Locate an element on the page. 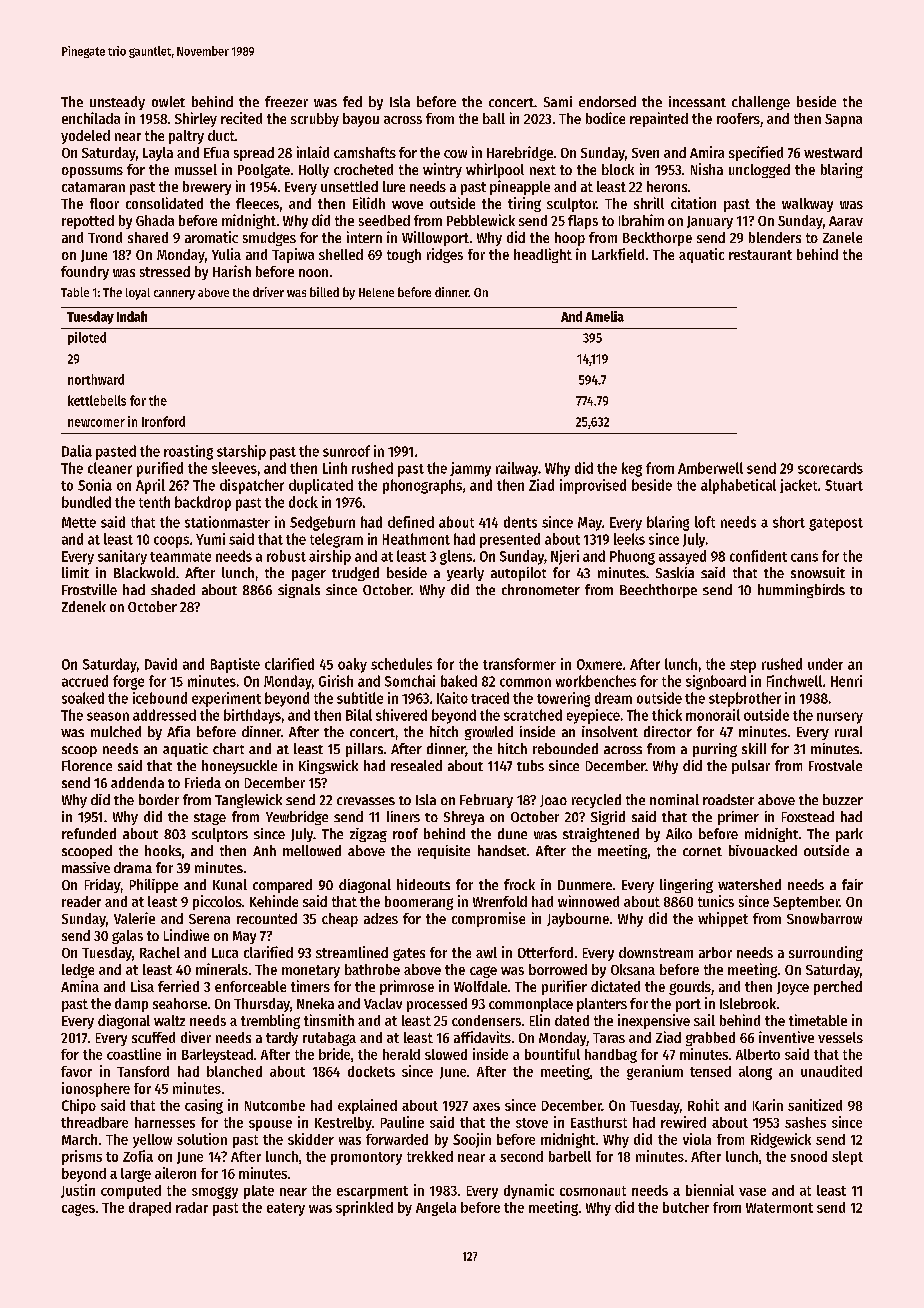  monorail is located at coordinates (713, 715).
